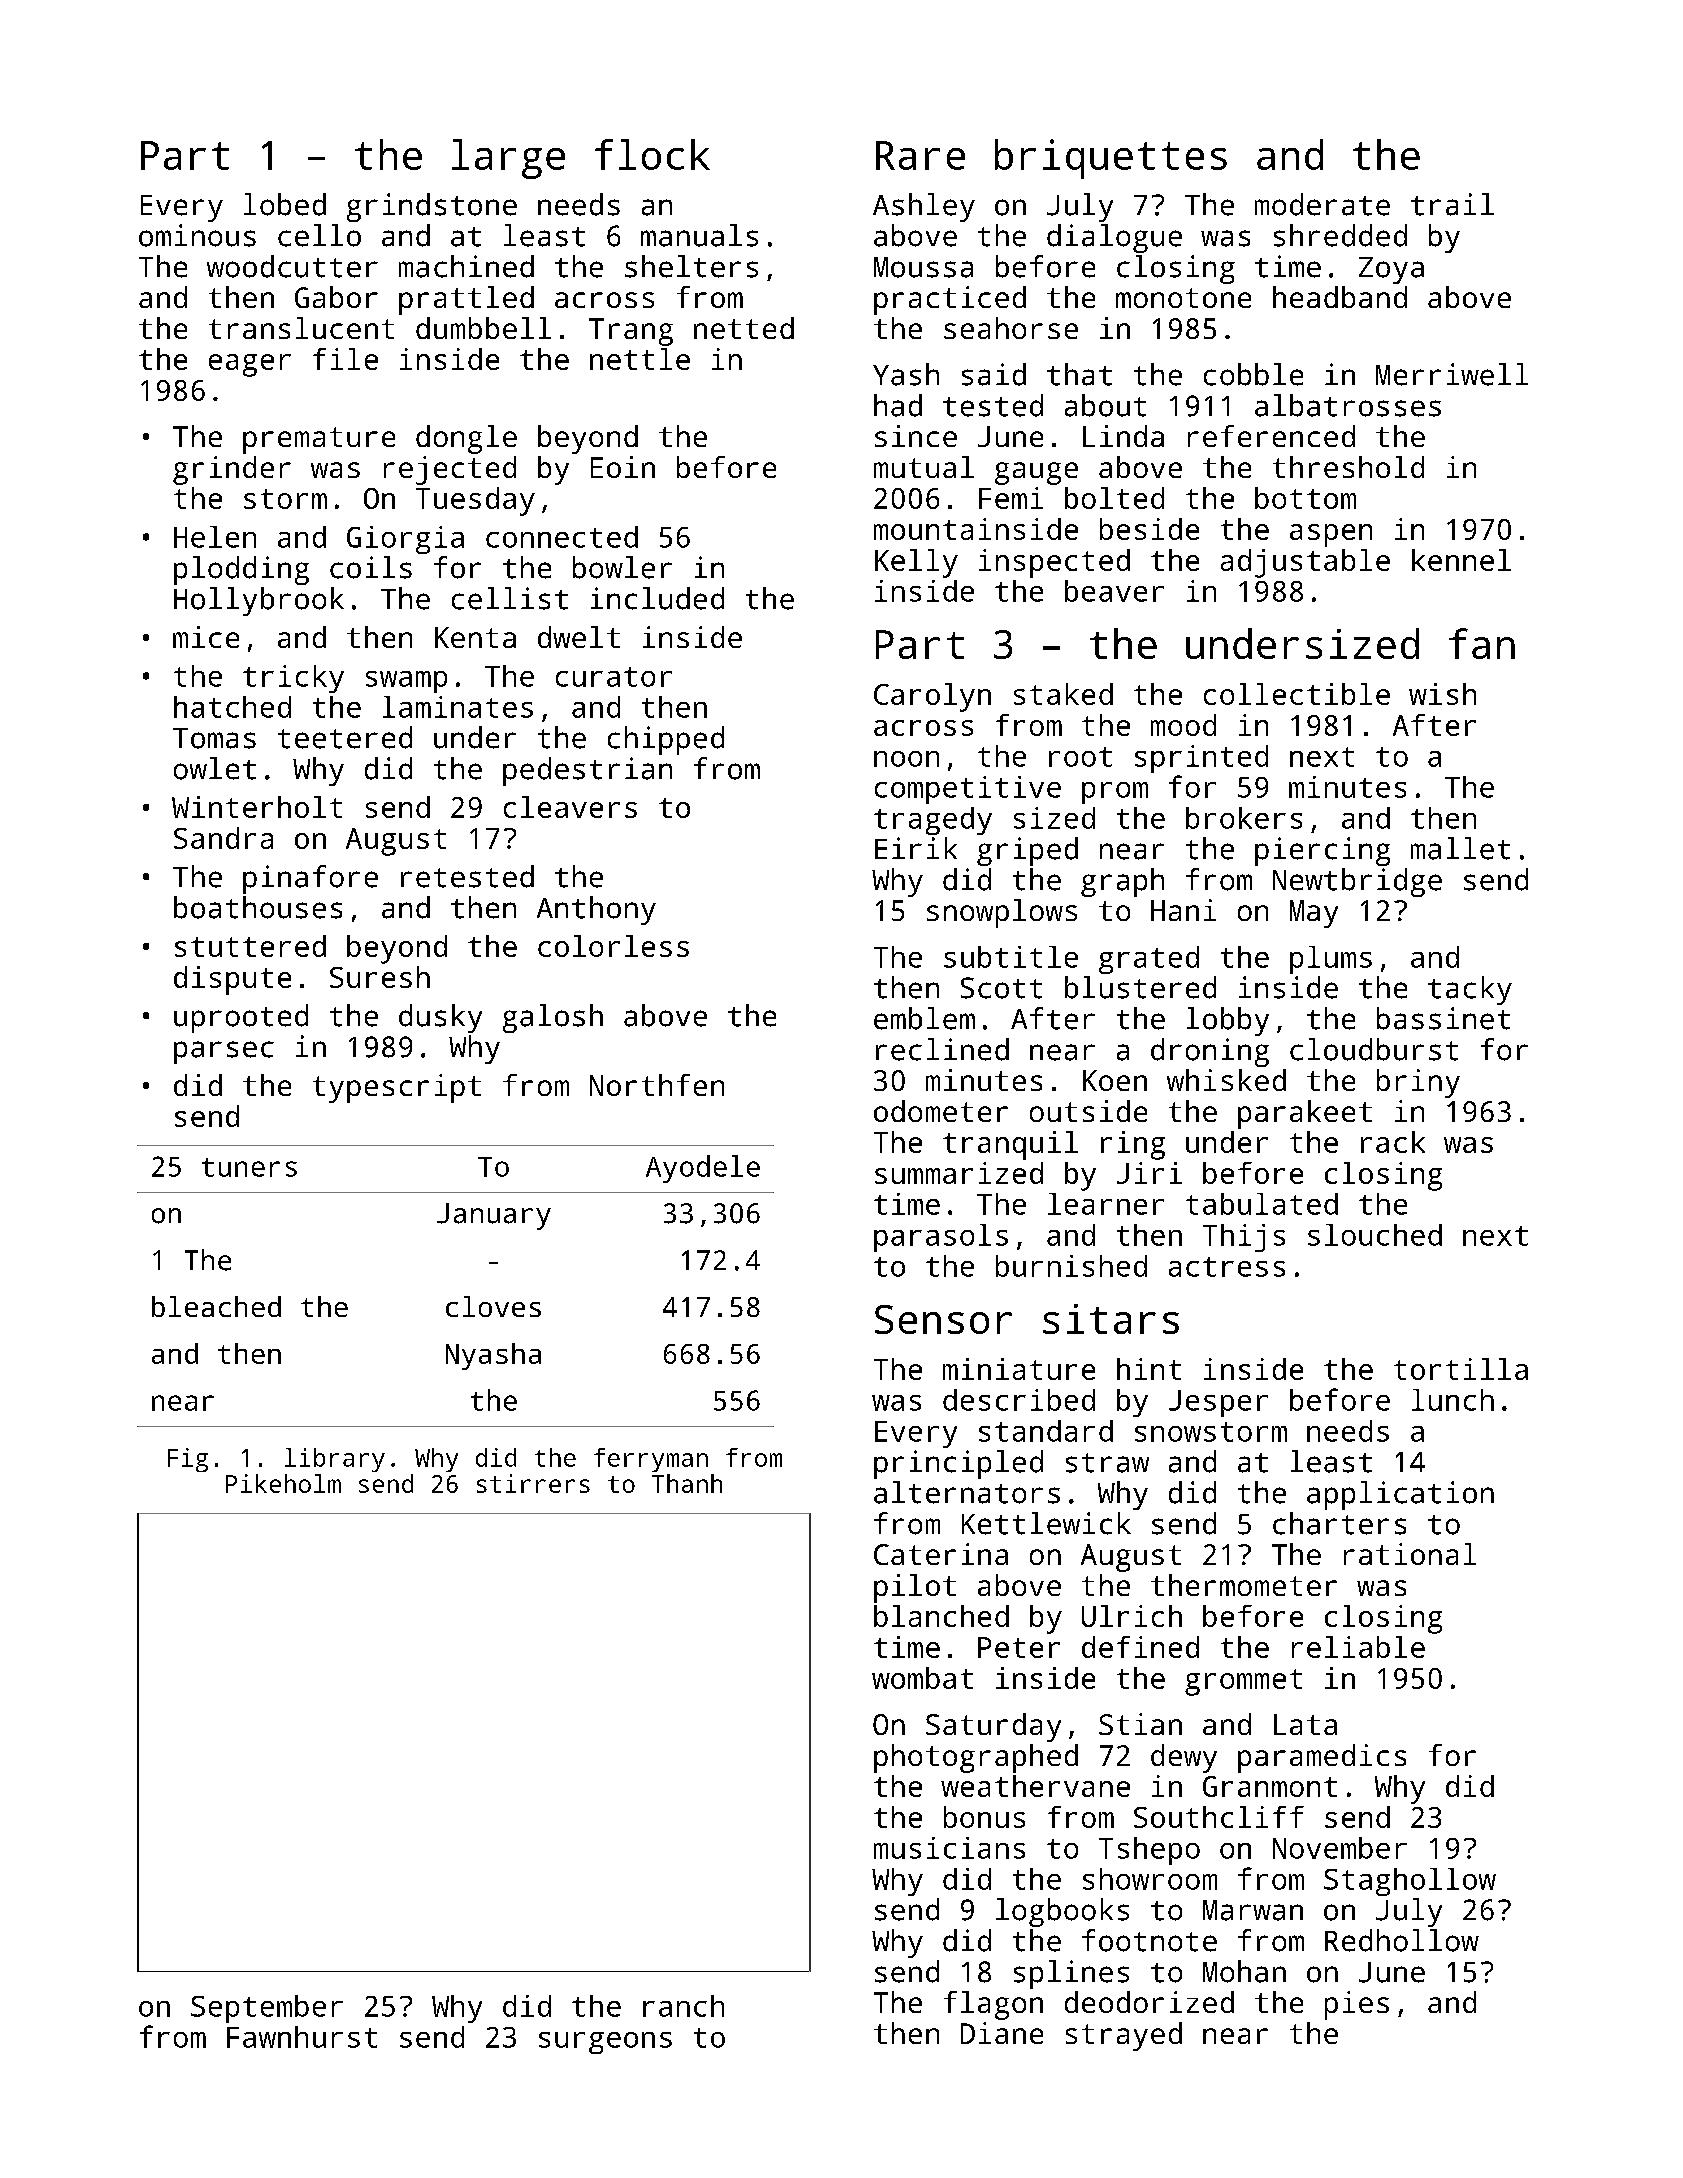  I want to click on ranch, so click(683, 2006).
